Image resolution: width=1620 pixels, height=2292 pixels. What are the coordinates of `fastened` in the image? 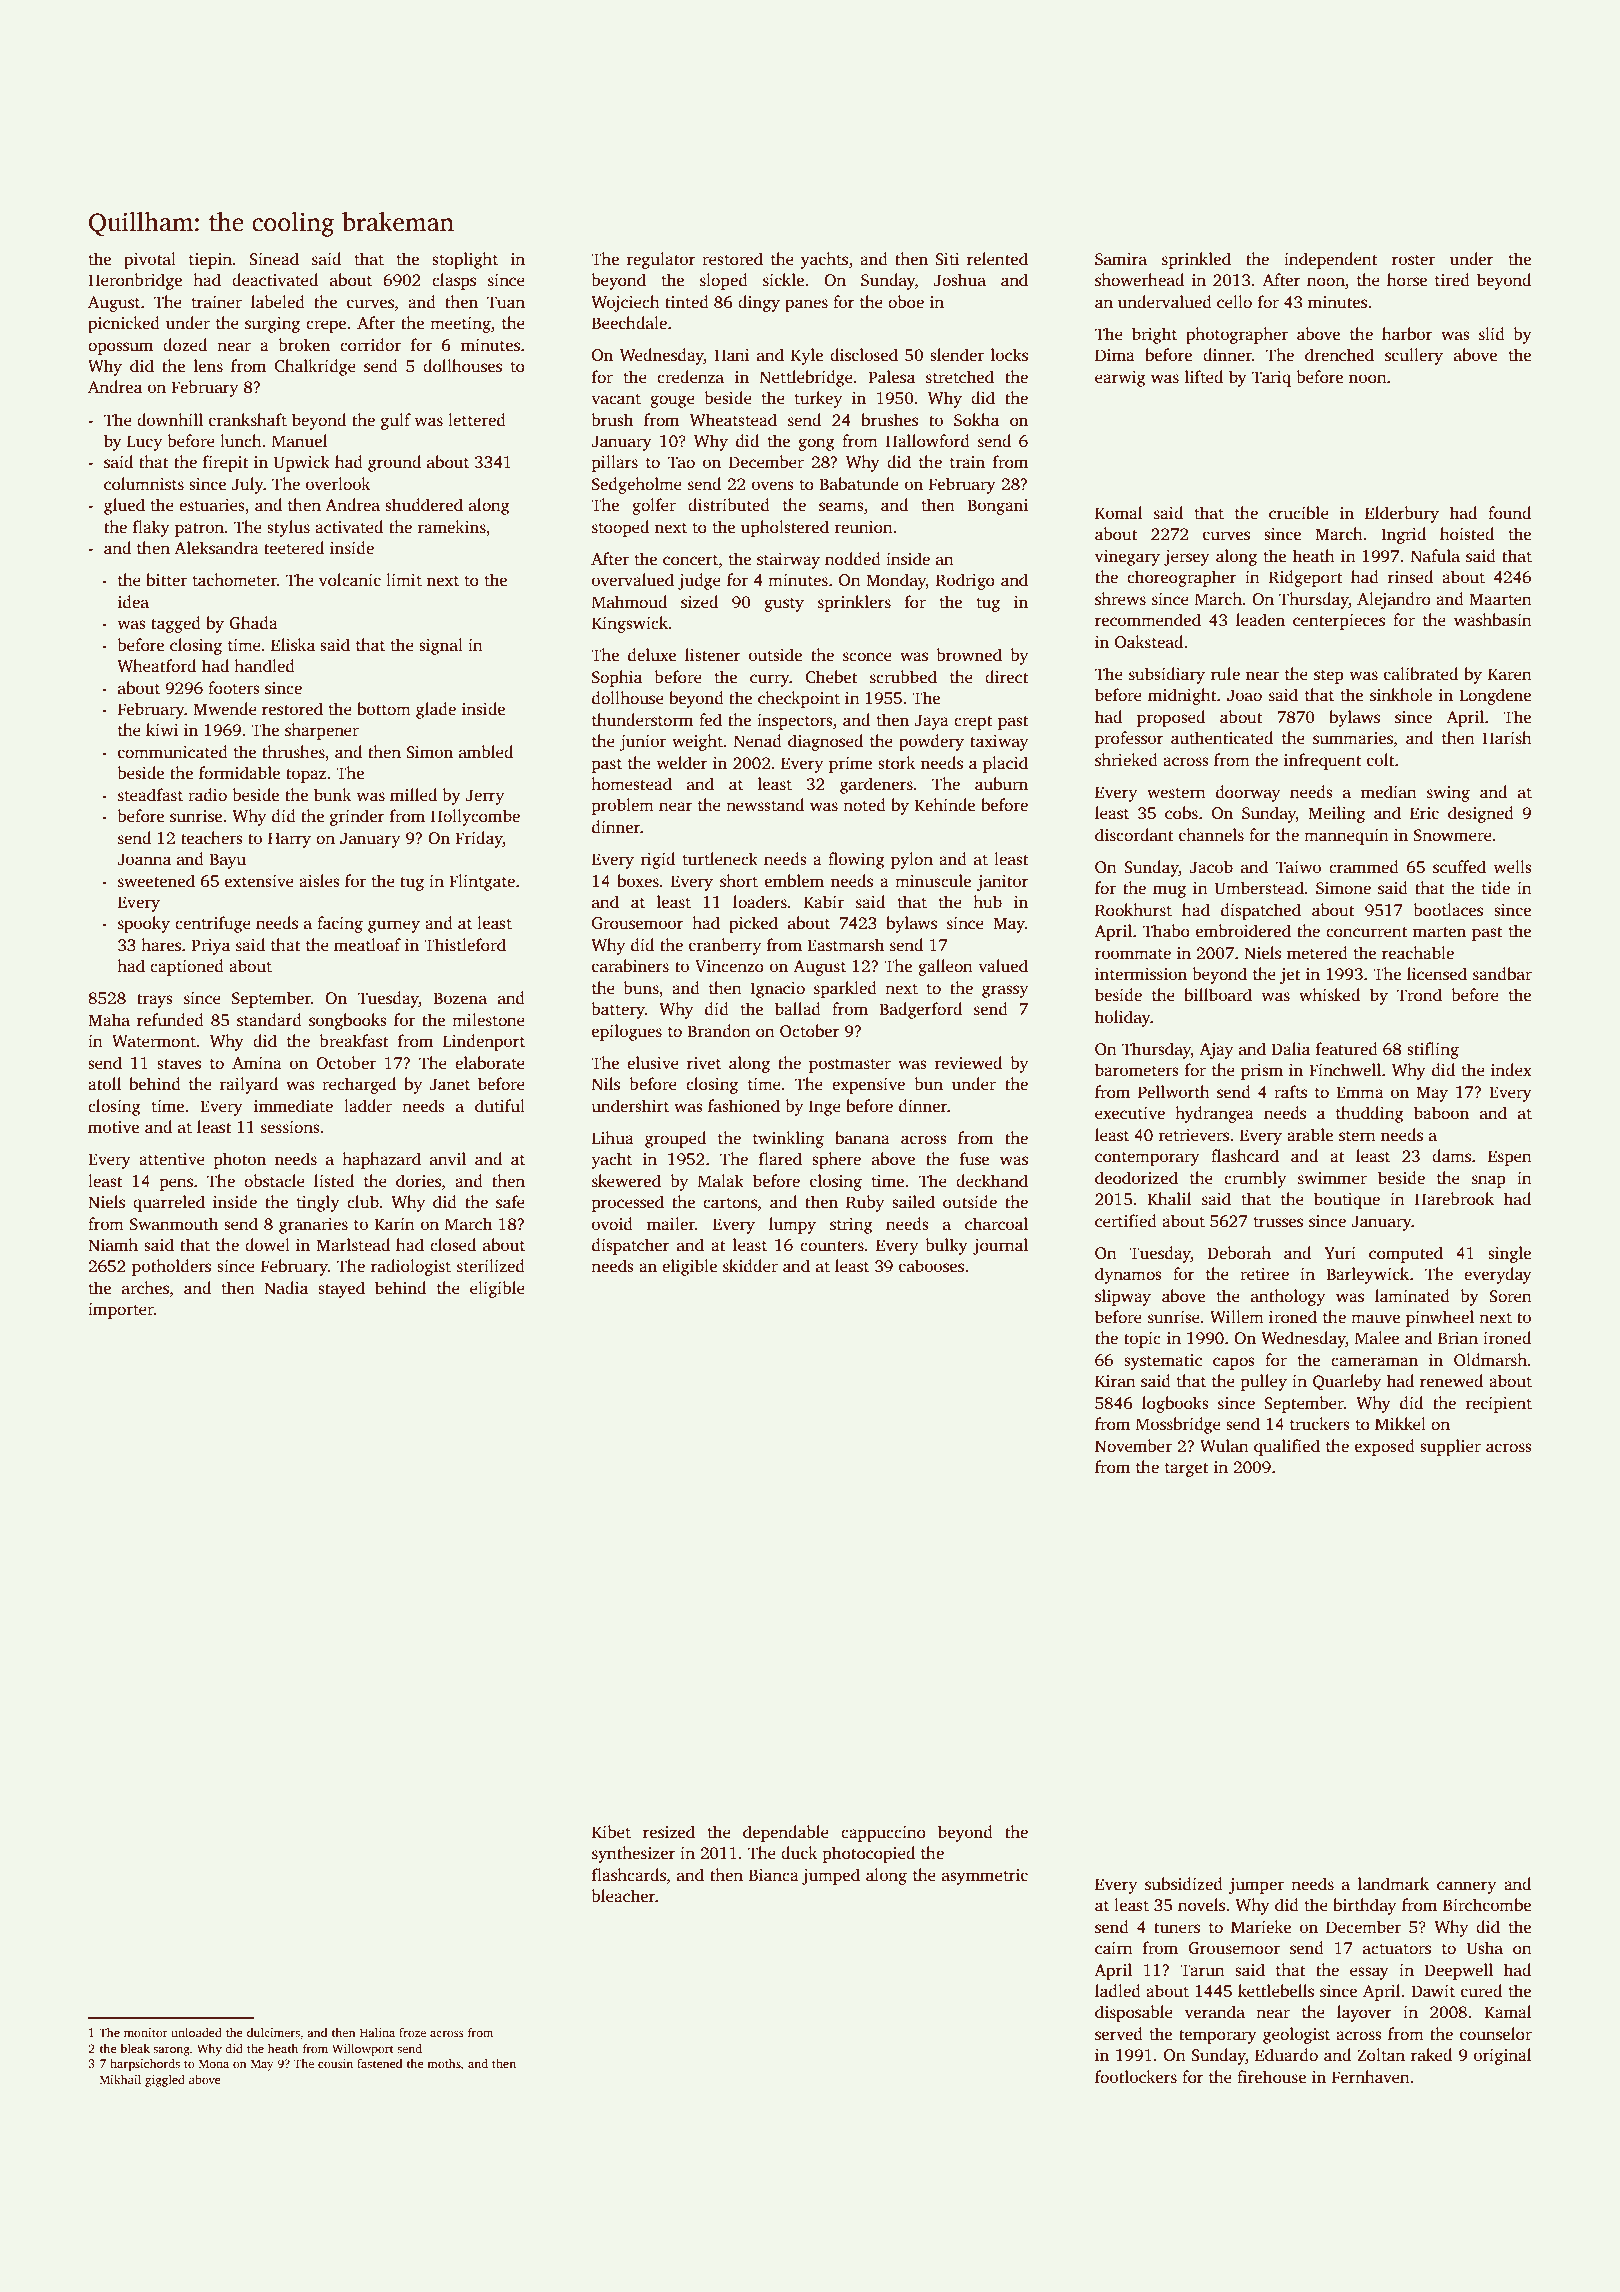 It's located at (379, 2063).
